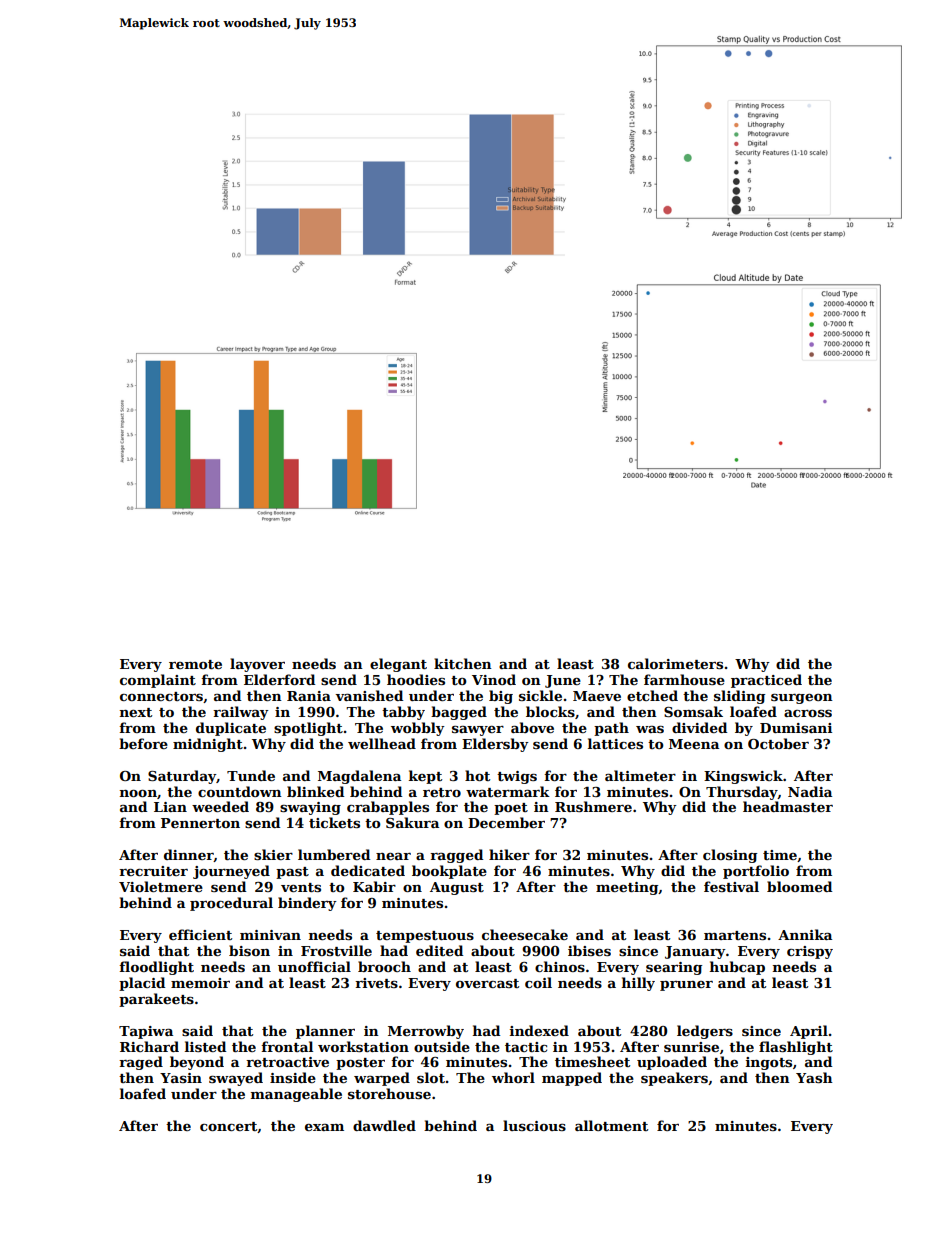 The width and height of the image is (952, 1233). I want to click on skier, so click(273, 854).
